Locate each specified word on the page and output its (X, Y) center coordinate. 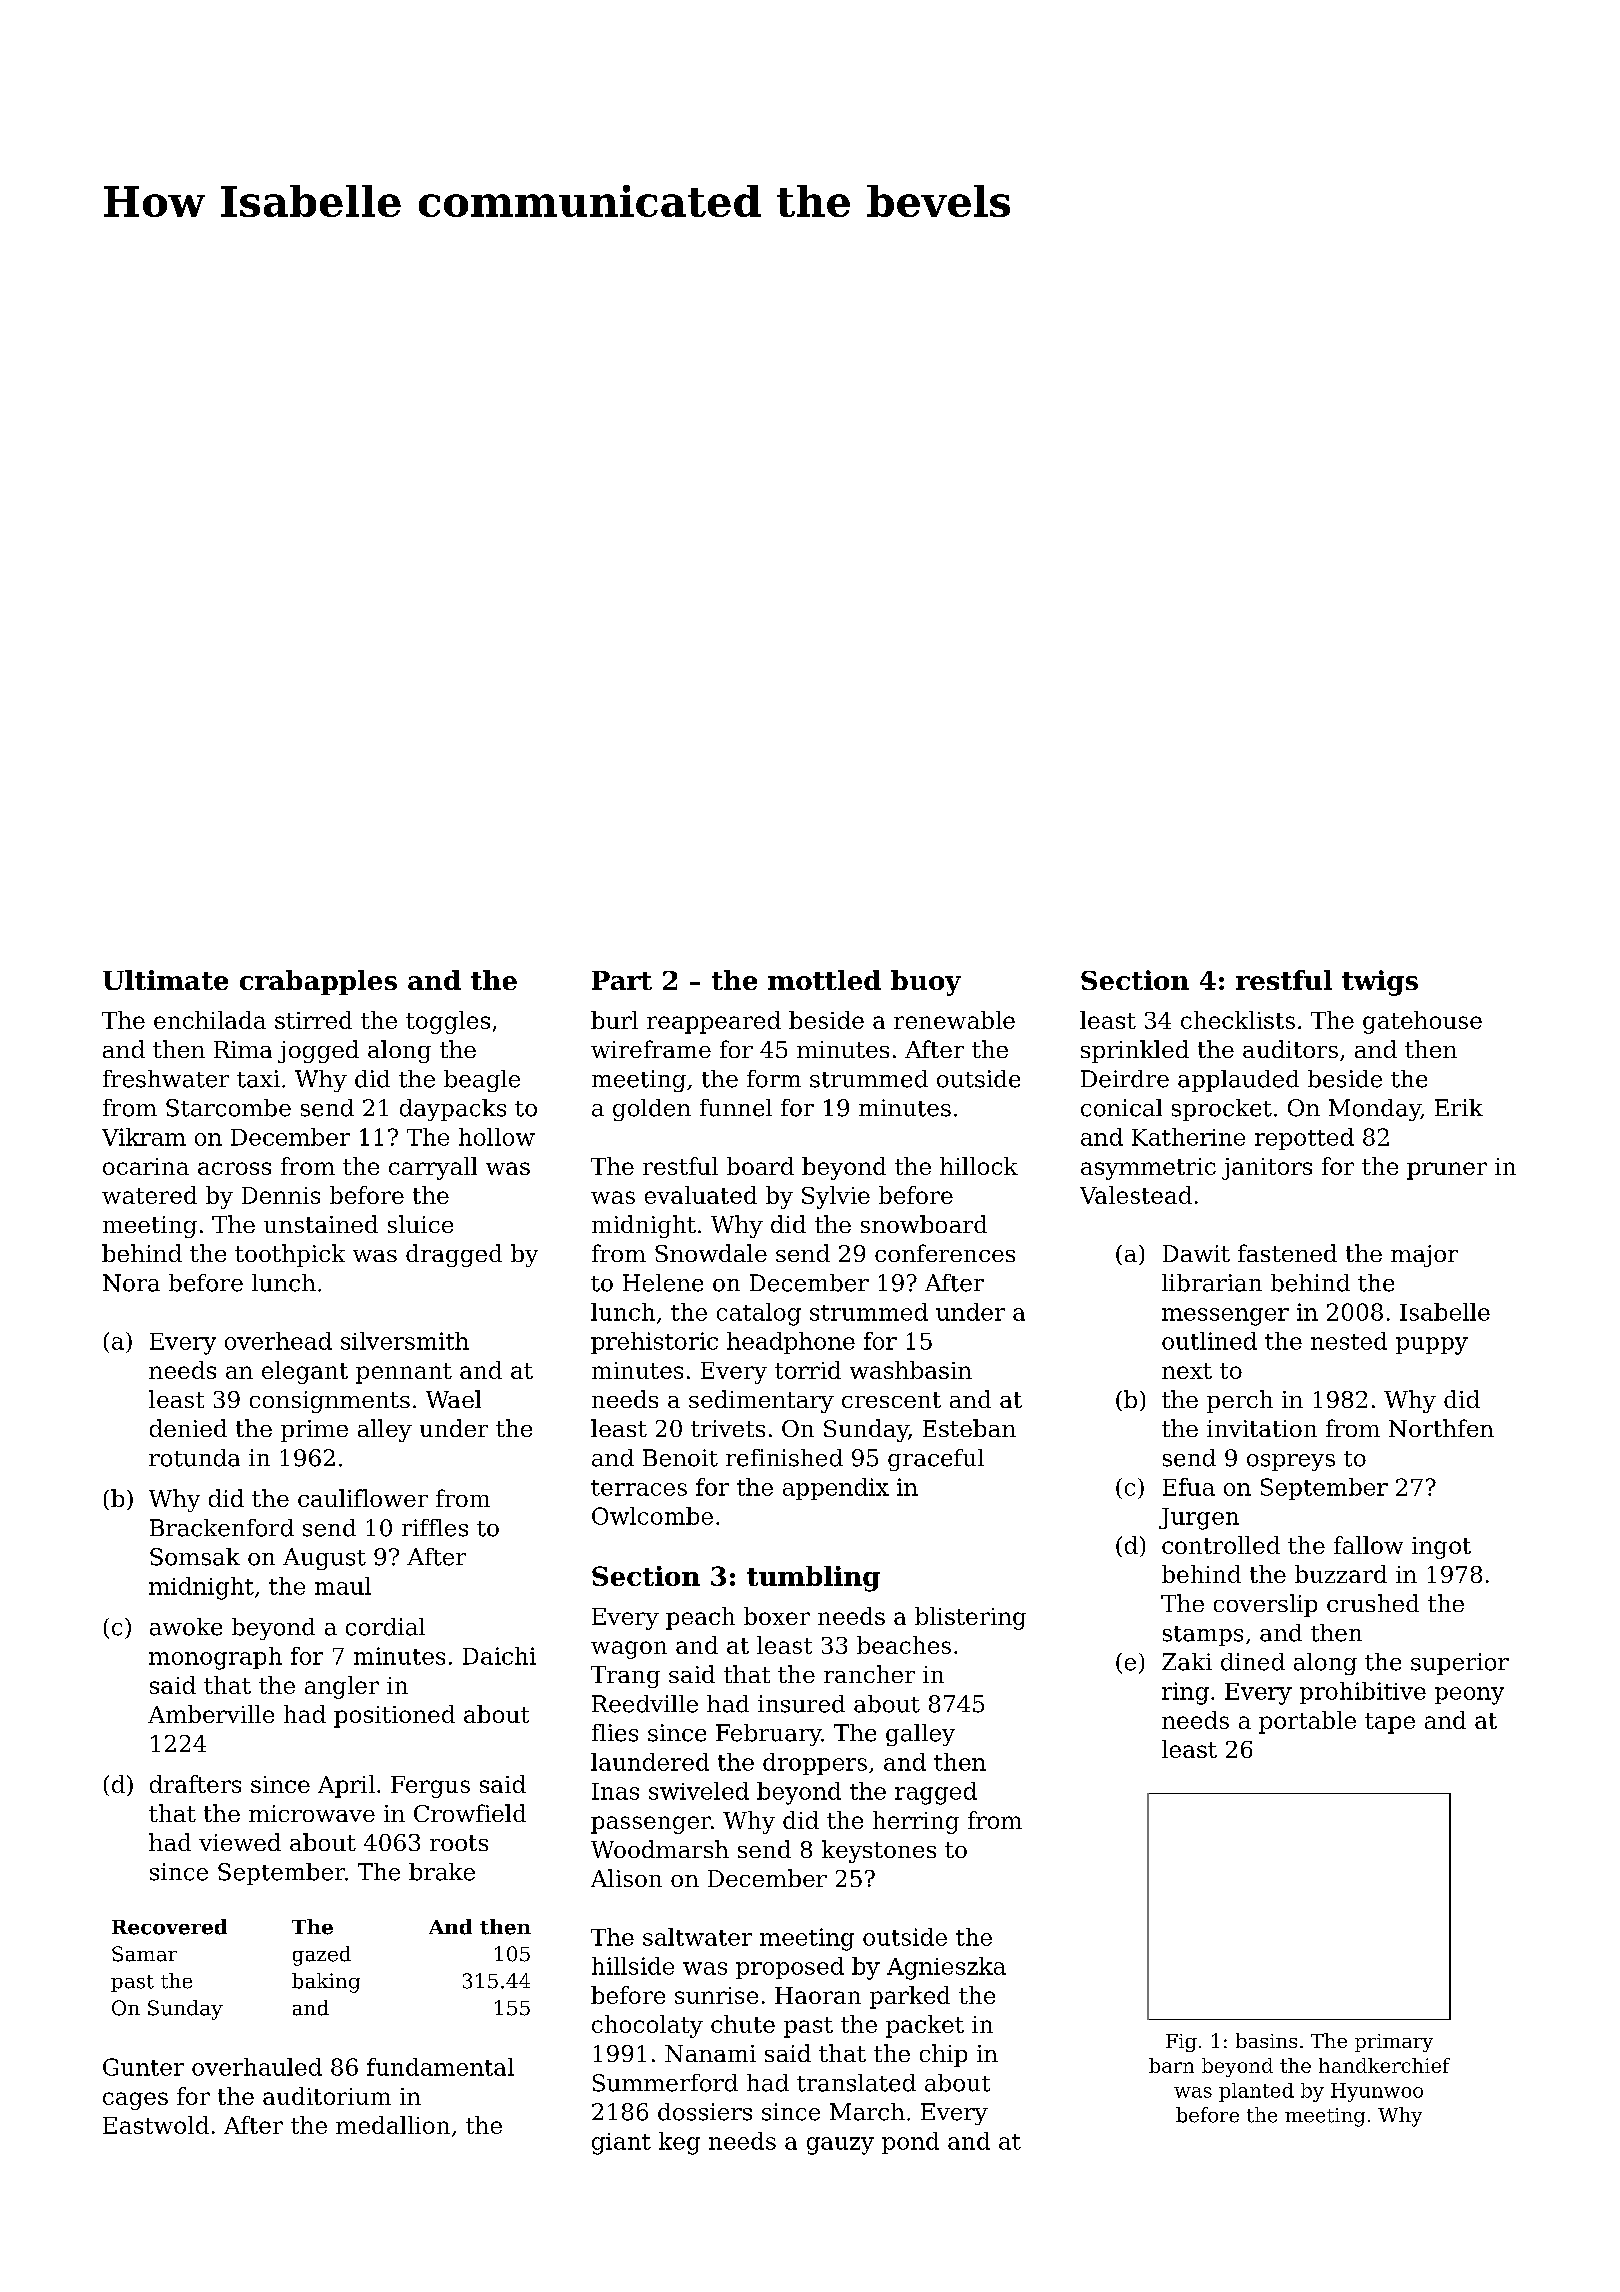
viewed (240, 1842)
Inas (615, 1791)
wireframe (651, 1049)
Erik (1459, 1107)
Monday (1375, 1110)
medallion (393, 2125)
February (769, 1735)
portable (1307, 1722)
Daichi (499, 1656)
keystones (879, 1851)
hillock (979, 1166)
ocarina (146, 1166)
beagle (482, 1081)
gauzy (840, 2146)
